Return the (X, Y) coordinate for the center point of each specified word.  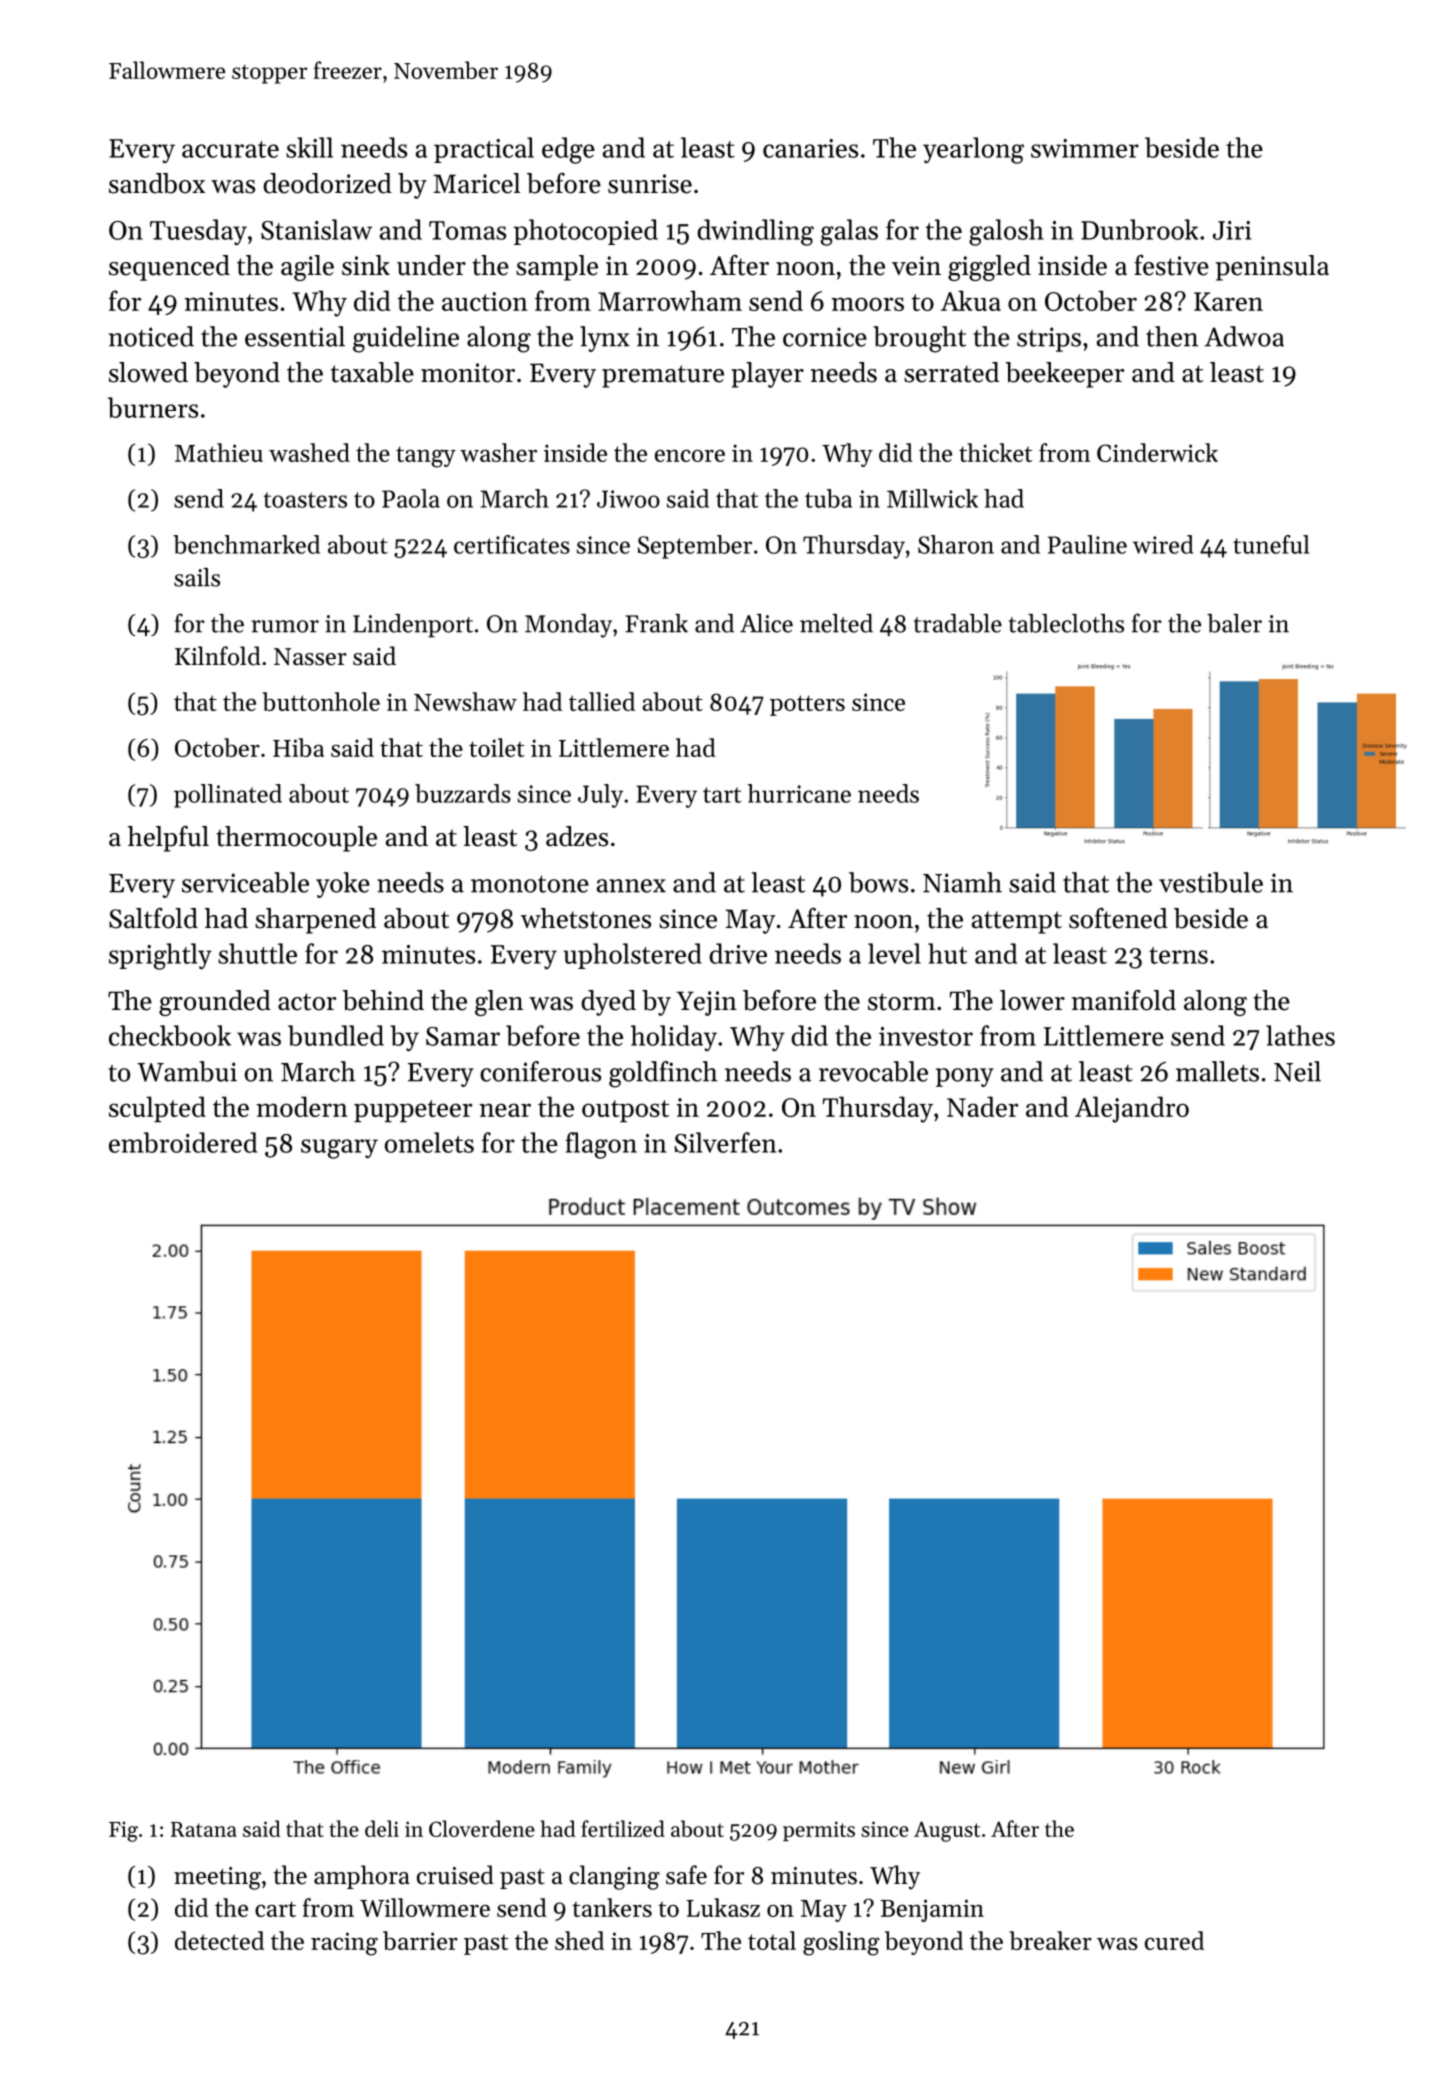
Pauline (1087, 544)
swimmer (1085, 148)
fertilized (623, 1828)
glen (499, 1003)
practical (484, 150)
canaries (810, 148)
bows (878, 882)
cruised (455, 1875)
